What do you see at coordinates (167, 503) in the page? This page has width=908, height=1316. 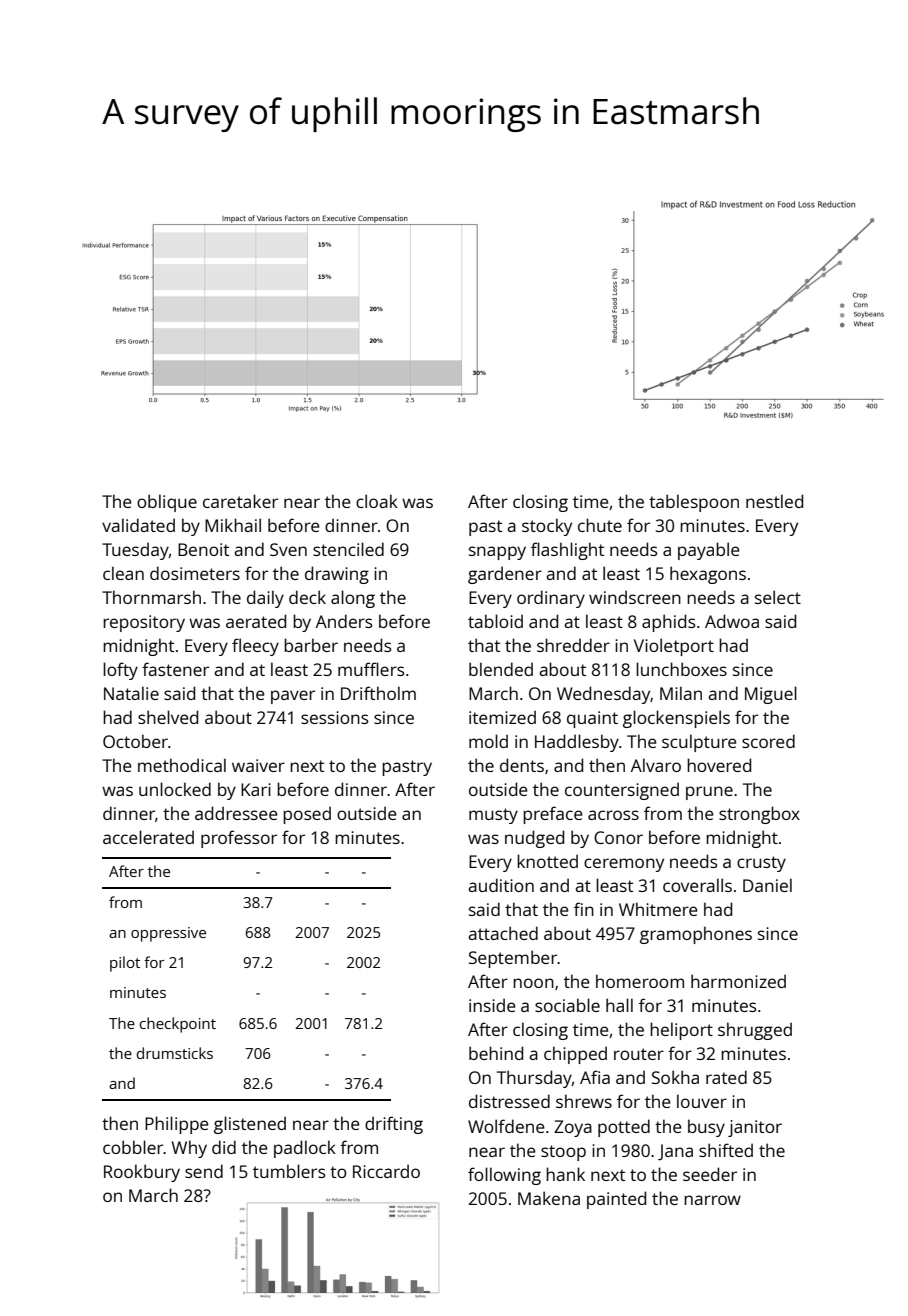 I see `oblique` at bounding box center [167, 503].
